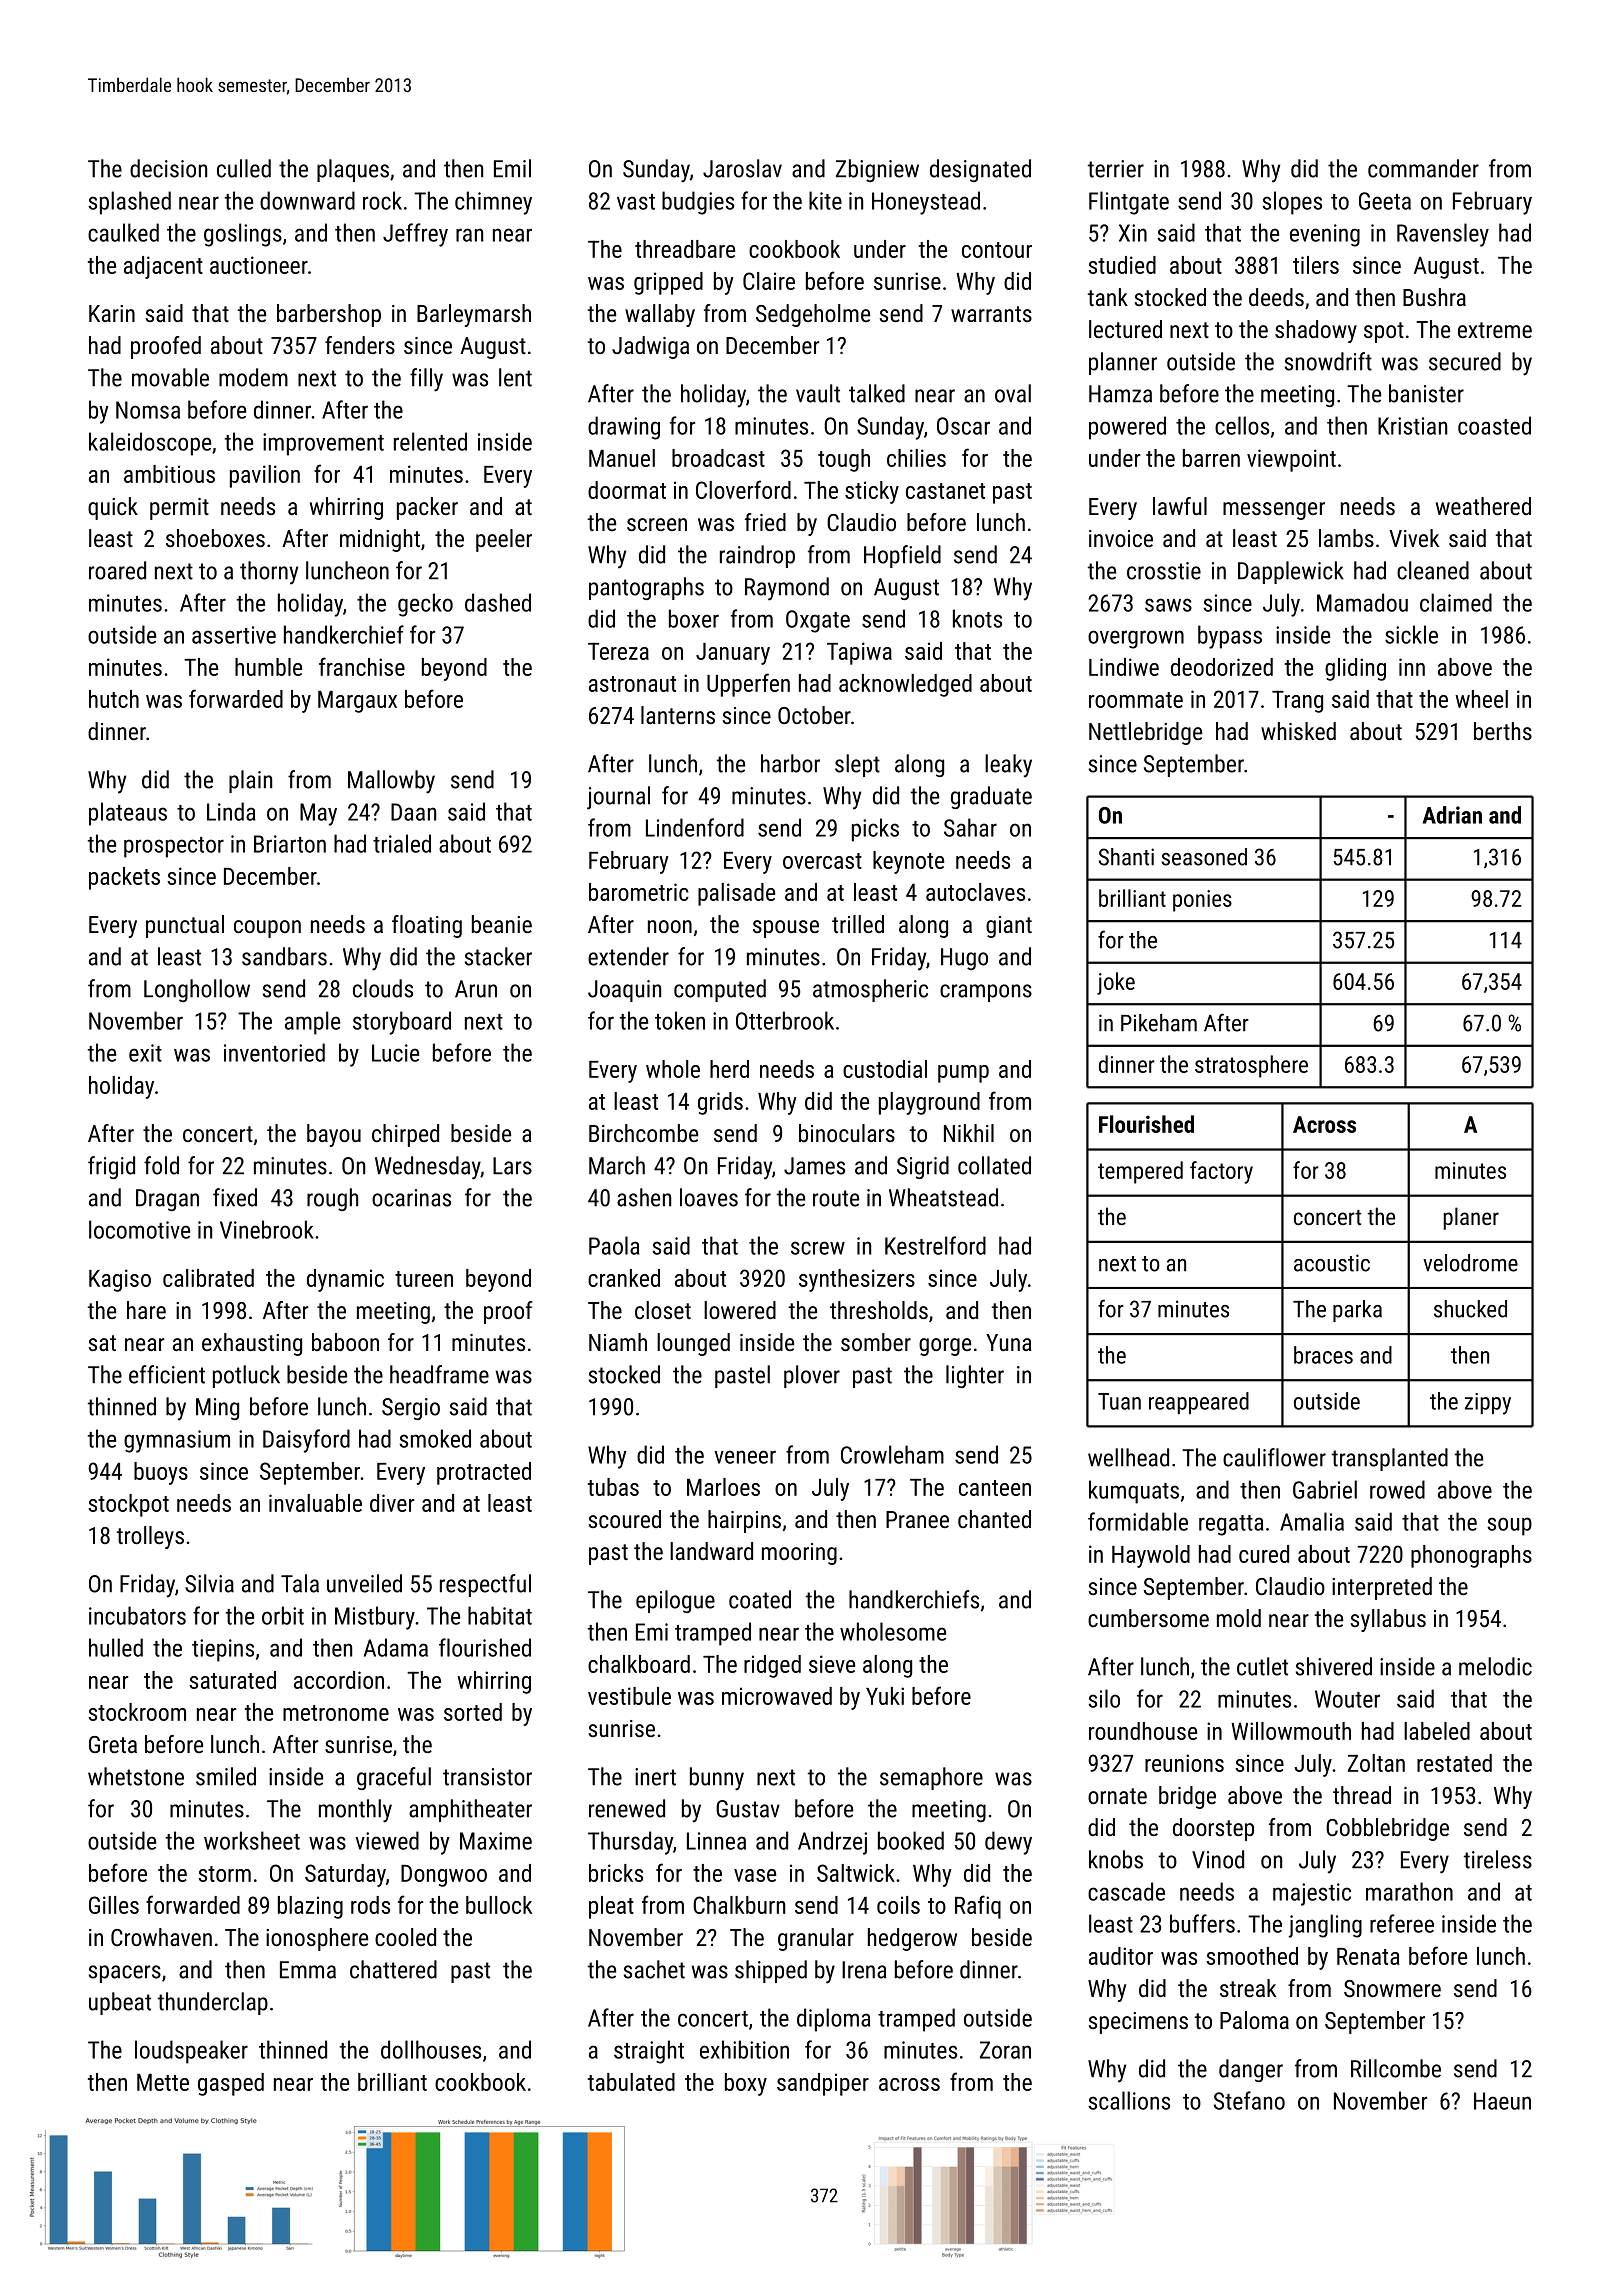 This screenshot has height=2292, width=1620. Describe the element at coordinates (113, 508) in the screenshot. I see `quick` at that location.
